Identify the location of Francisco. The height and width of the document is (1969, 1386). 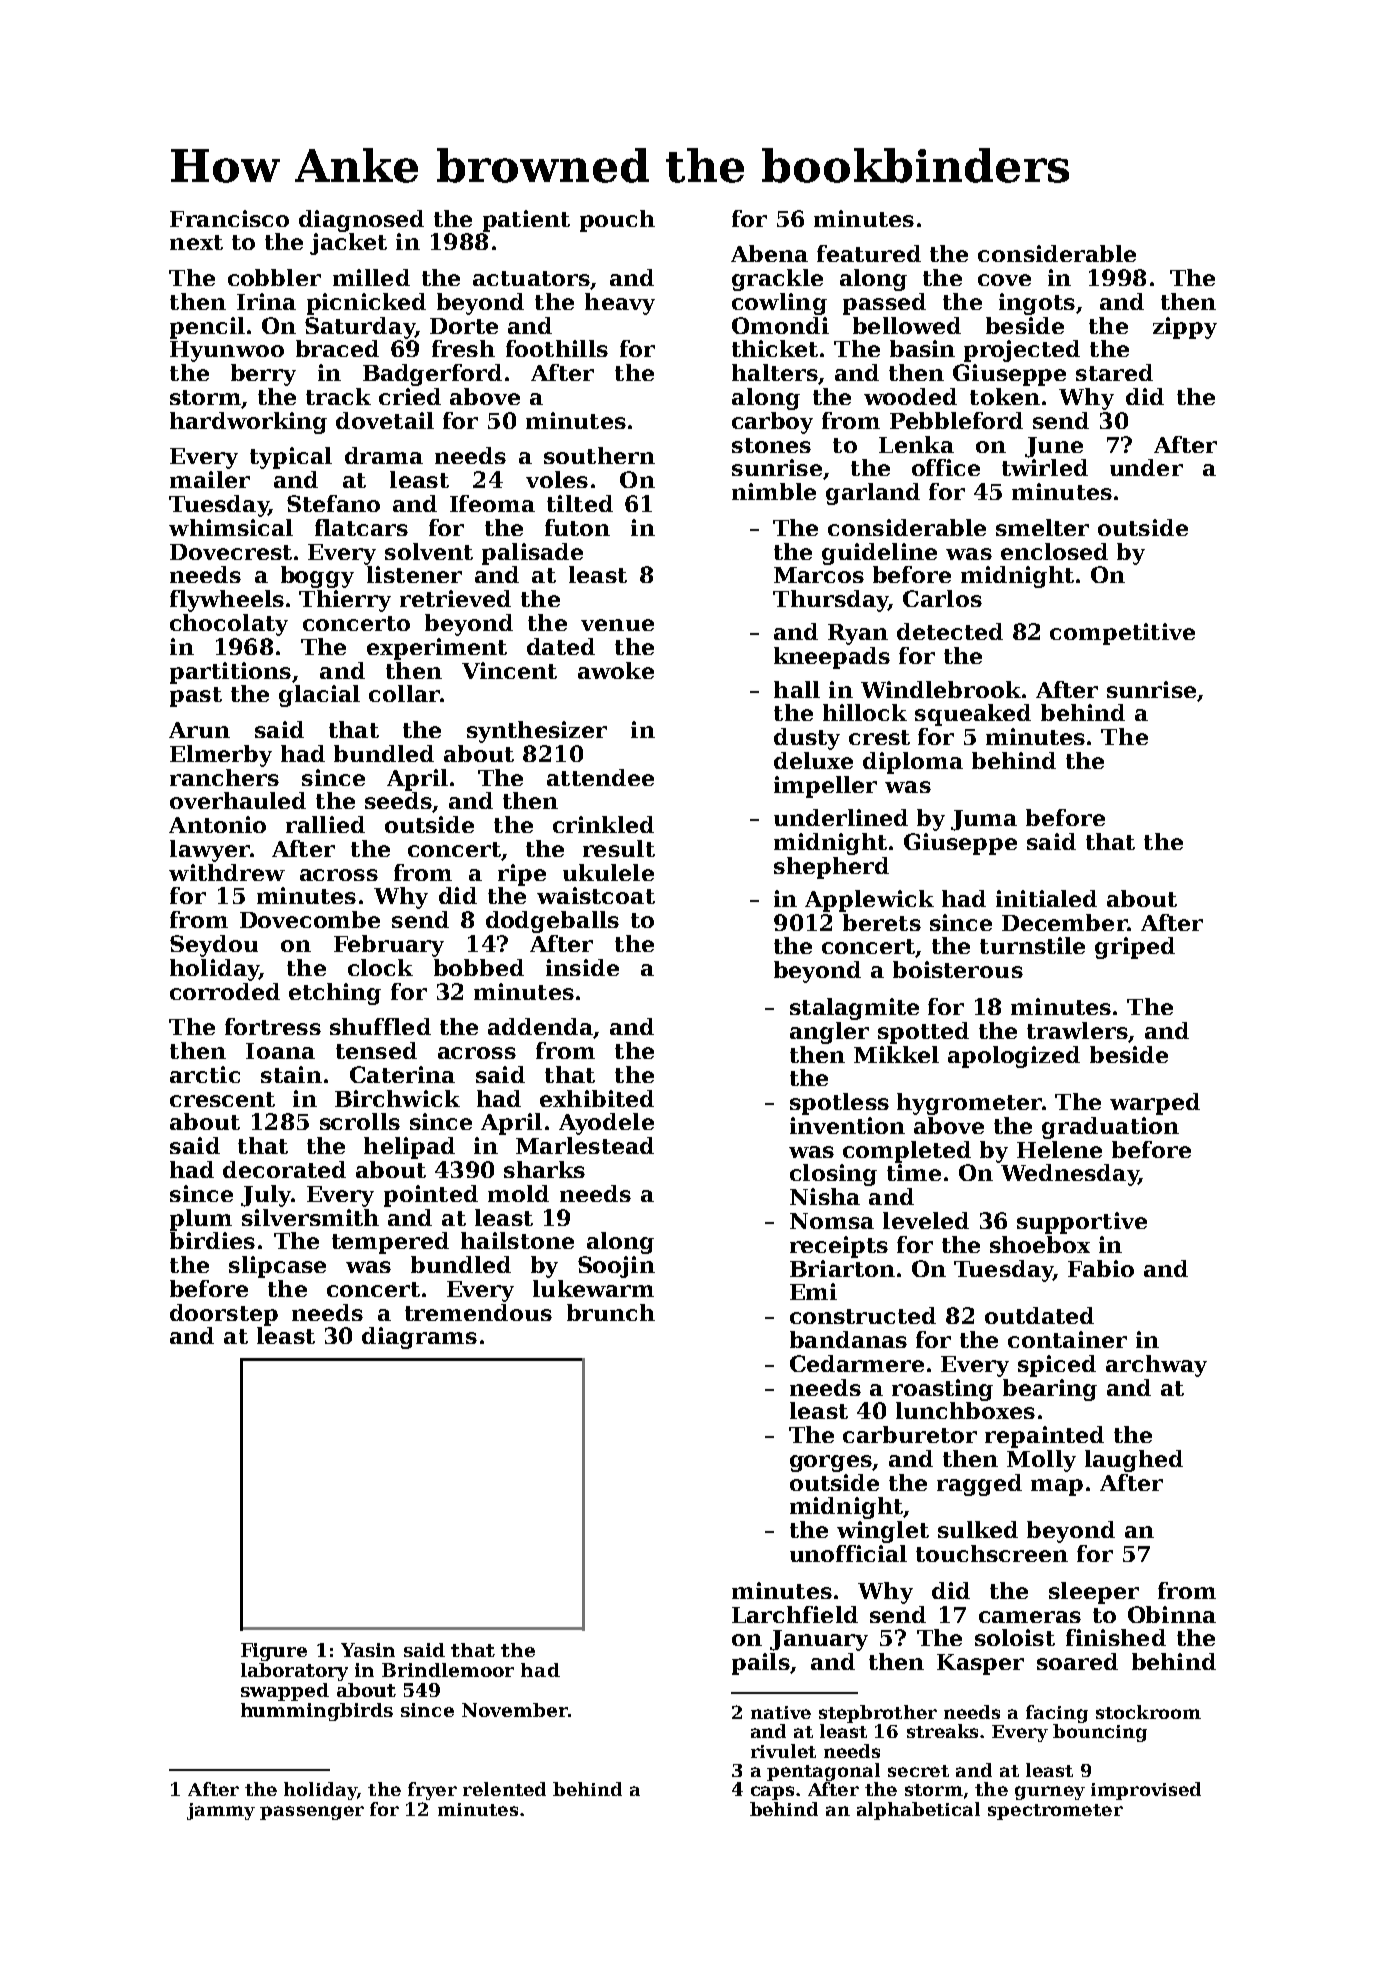
(229, 218).
